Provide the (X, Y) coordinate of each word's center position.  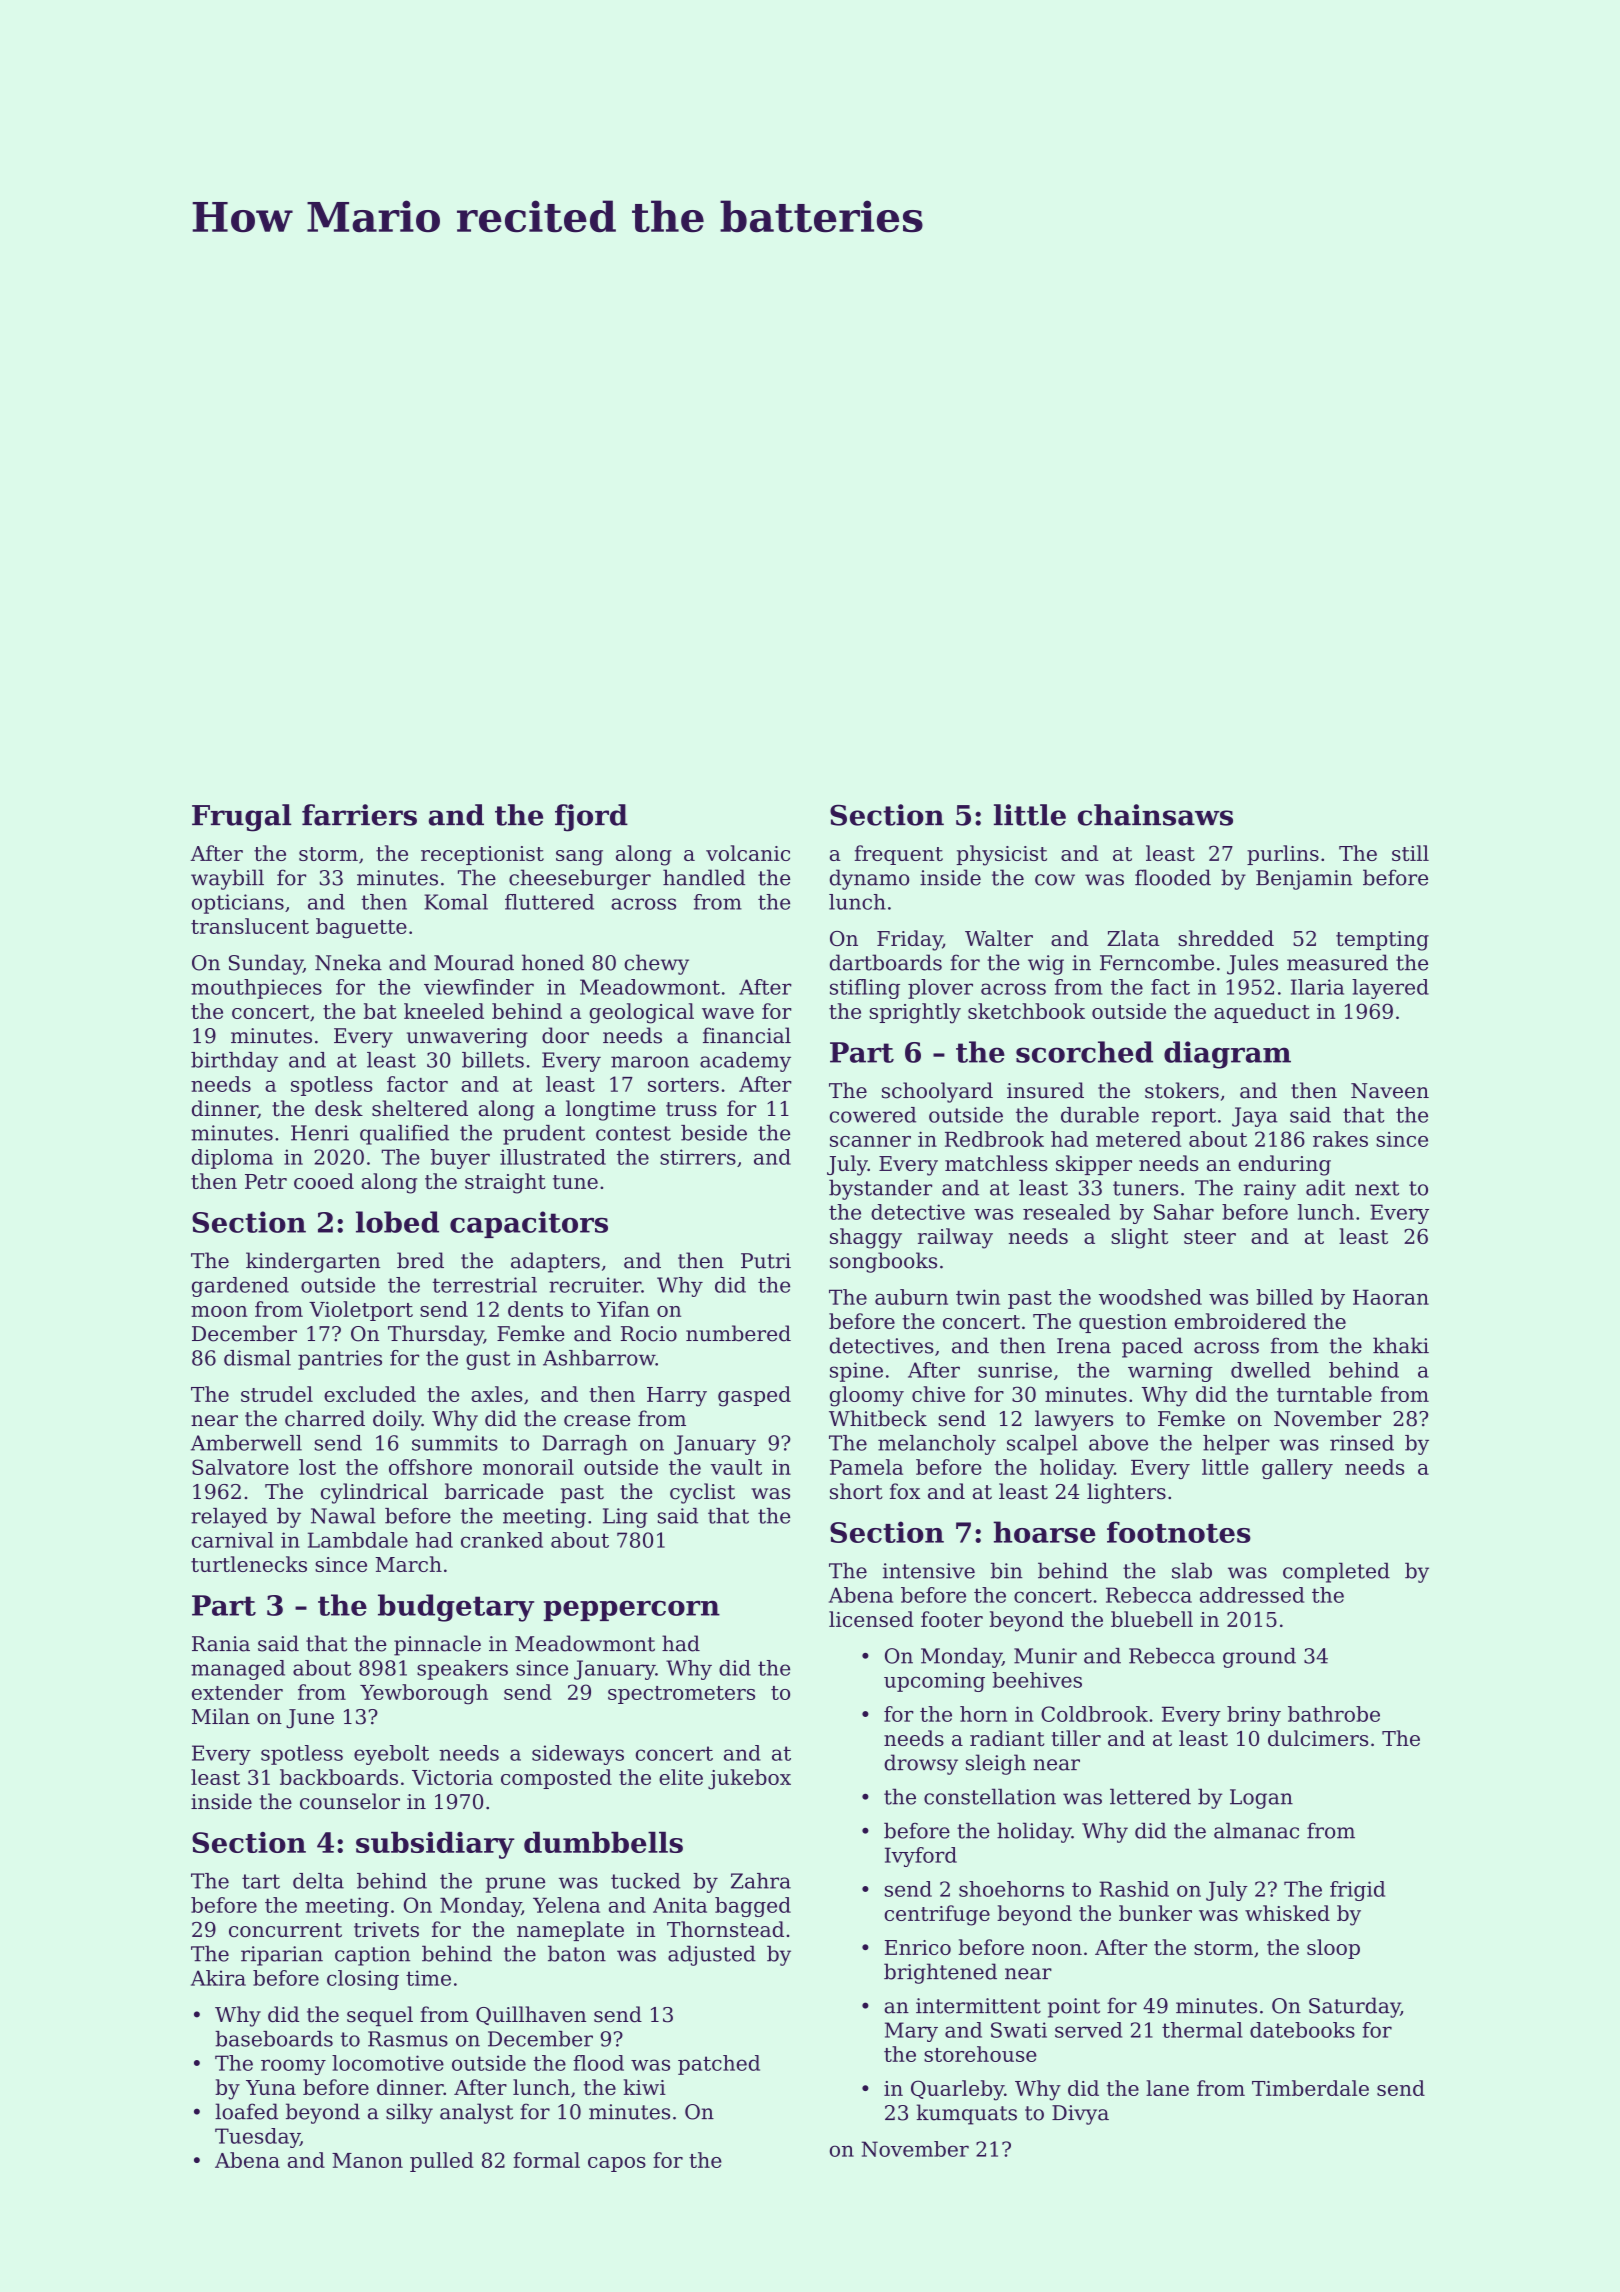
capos (617, 2164)
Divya (1080, 2115)
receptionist (482, 855)
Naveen (1390, 1091)
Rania (221, 1644)
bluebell (1152, 1619)
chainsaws (1155, 815)
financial (747, 1035)
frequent (899, 855)
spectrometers (681, 1695)
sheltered (420, 1108)
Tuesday (257, 2138)
